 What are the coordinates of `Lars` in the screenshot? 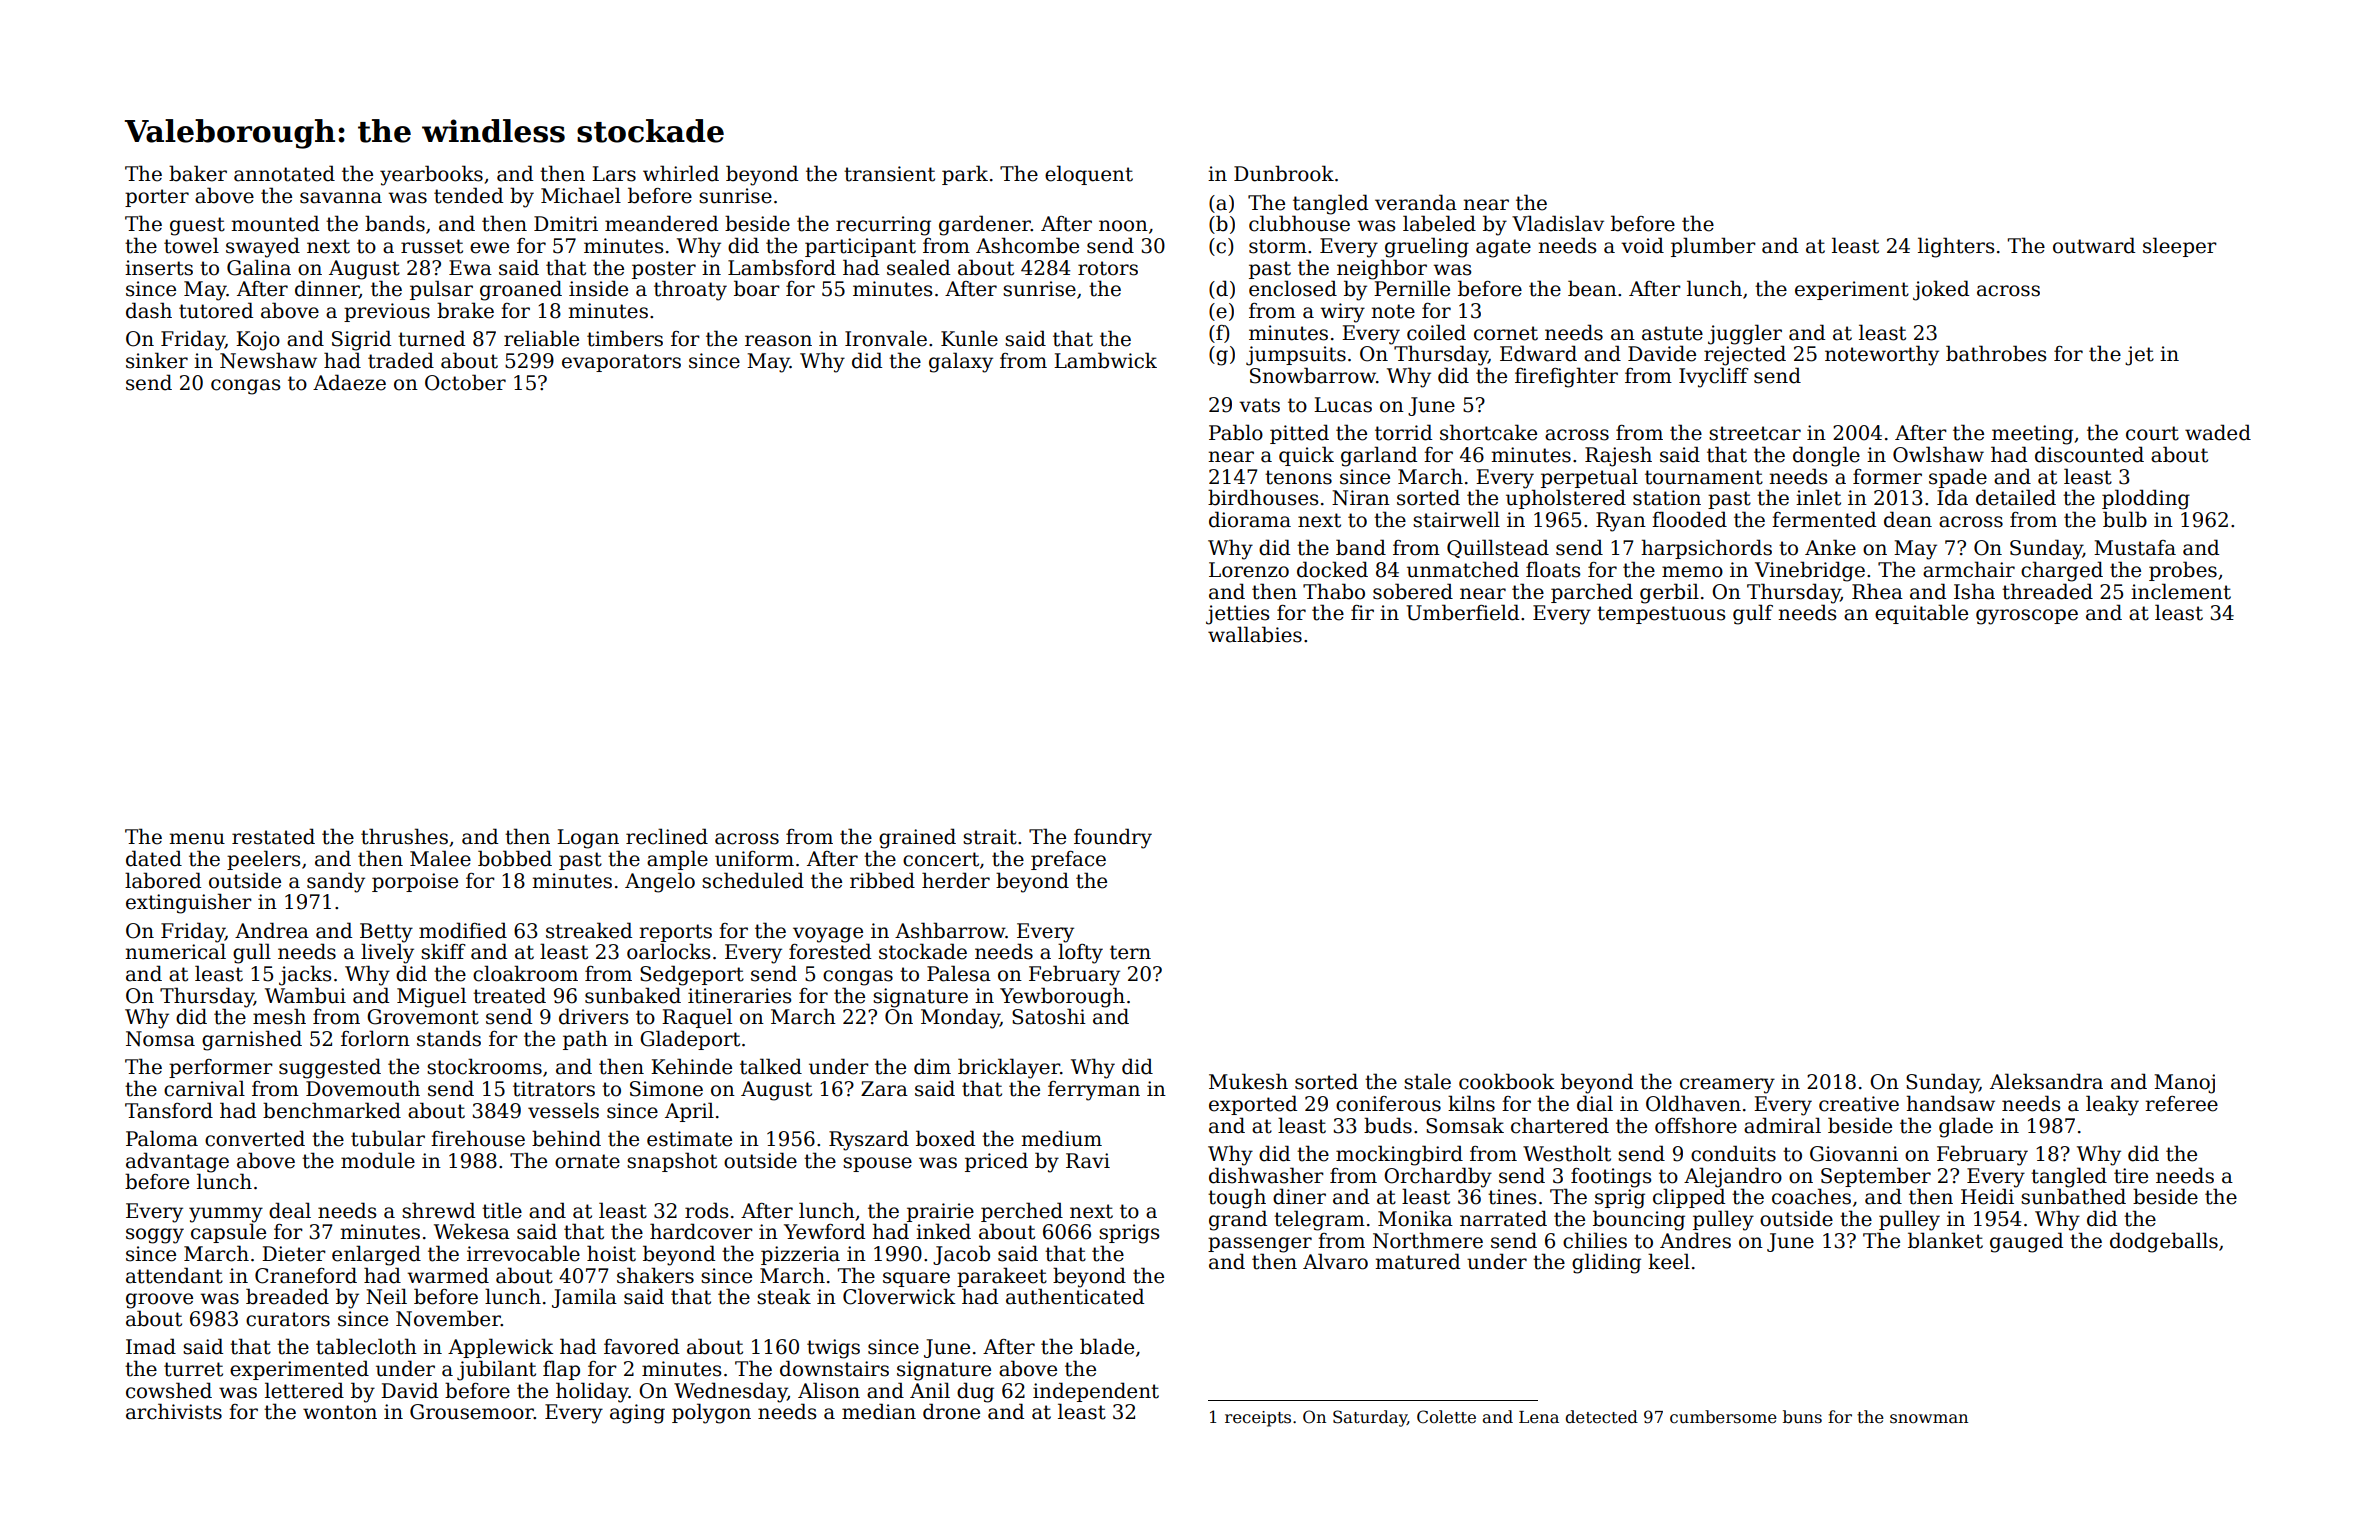 It's located at (614, 174).
